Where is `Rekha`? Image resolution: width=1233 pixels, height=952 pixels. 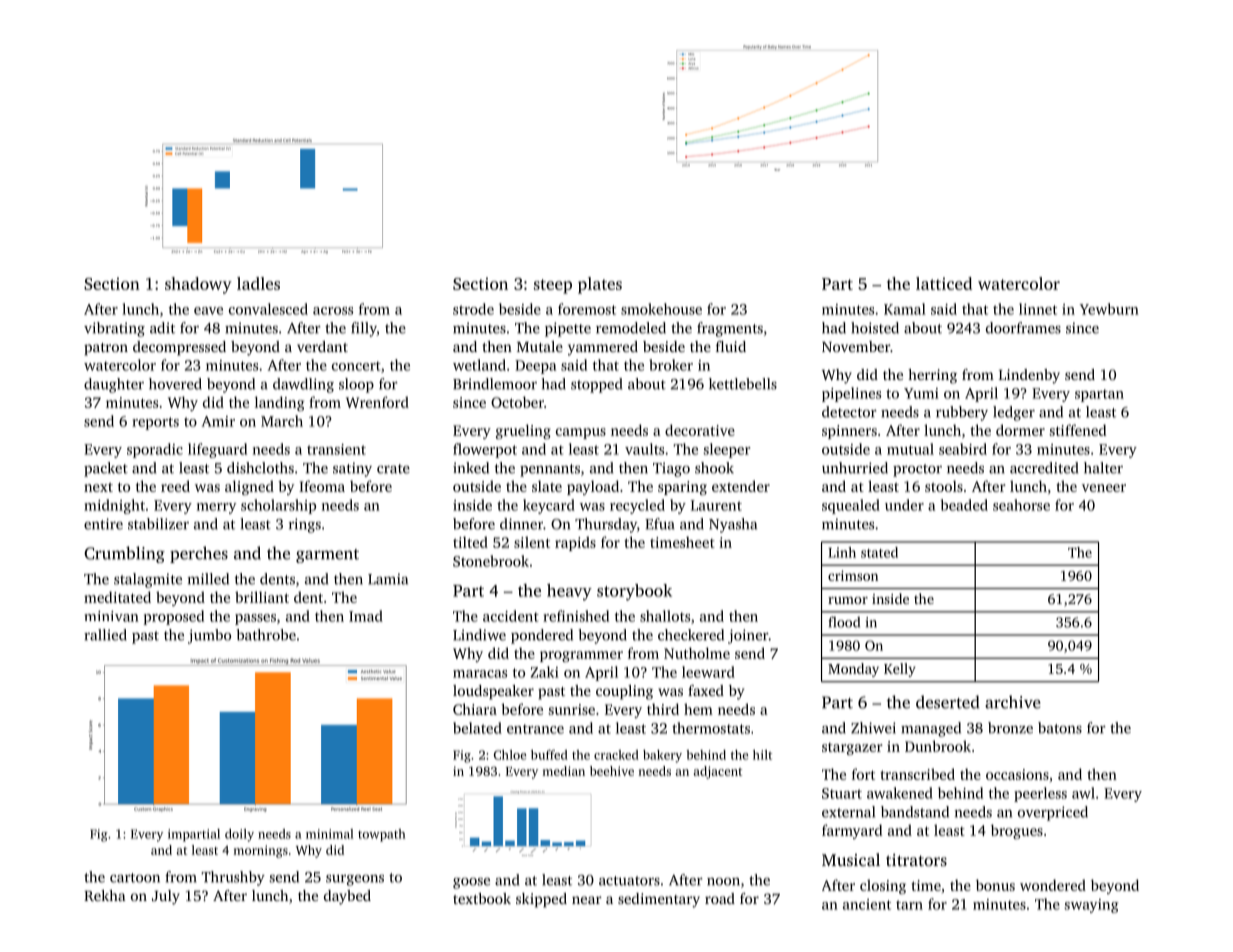 Rekha is located at coordinates (105, 895).
